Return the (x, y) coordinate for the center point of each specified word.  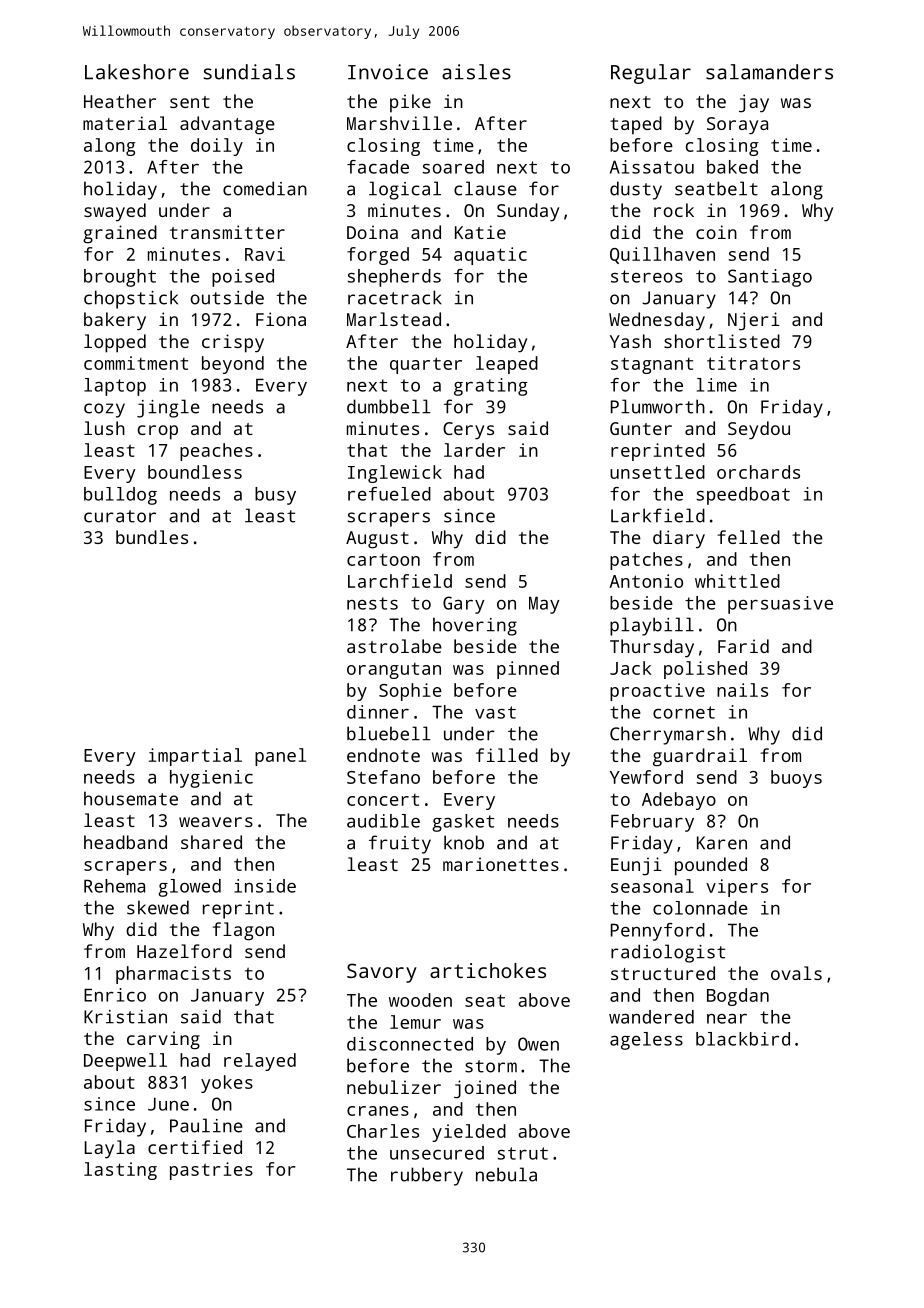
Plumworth (658, 406)
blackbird (743, 1039)
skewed (158, 907)
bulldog (120, 496)
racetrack (395, 297)
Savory (382, 973)
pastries (211, 1171)
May (544, 605)
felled (749, 537)
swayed (115, 212)
